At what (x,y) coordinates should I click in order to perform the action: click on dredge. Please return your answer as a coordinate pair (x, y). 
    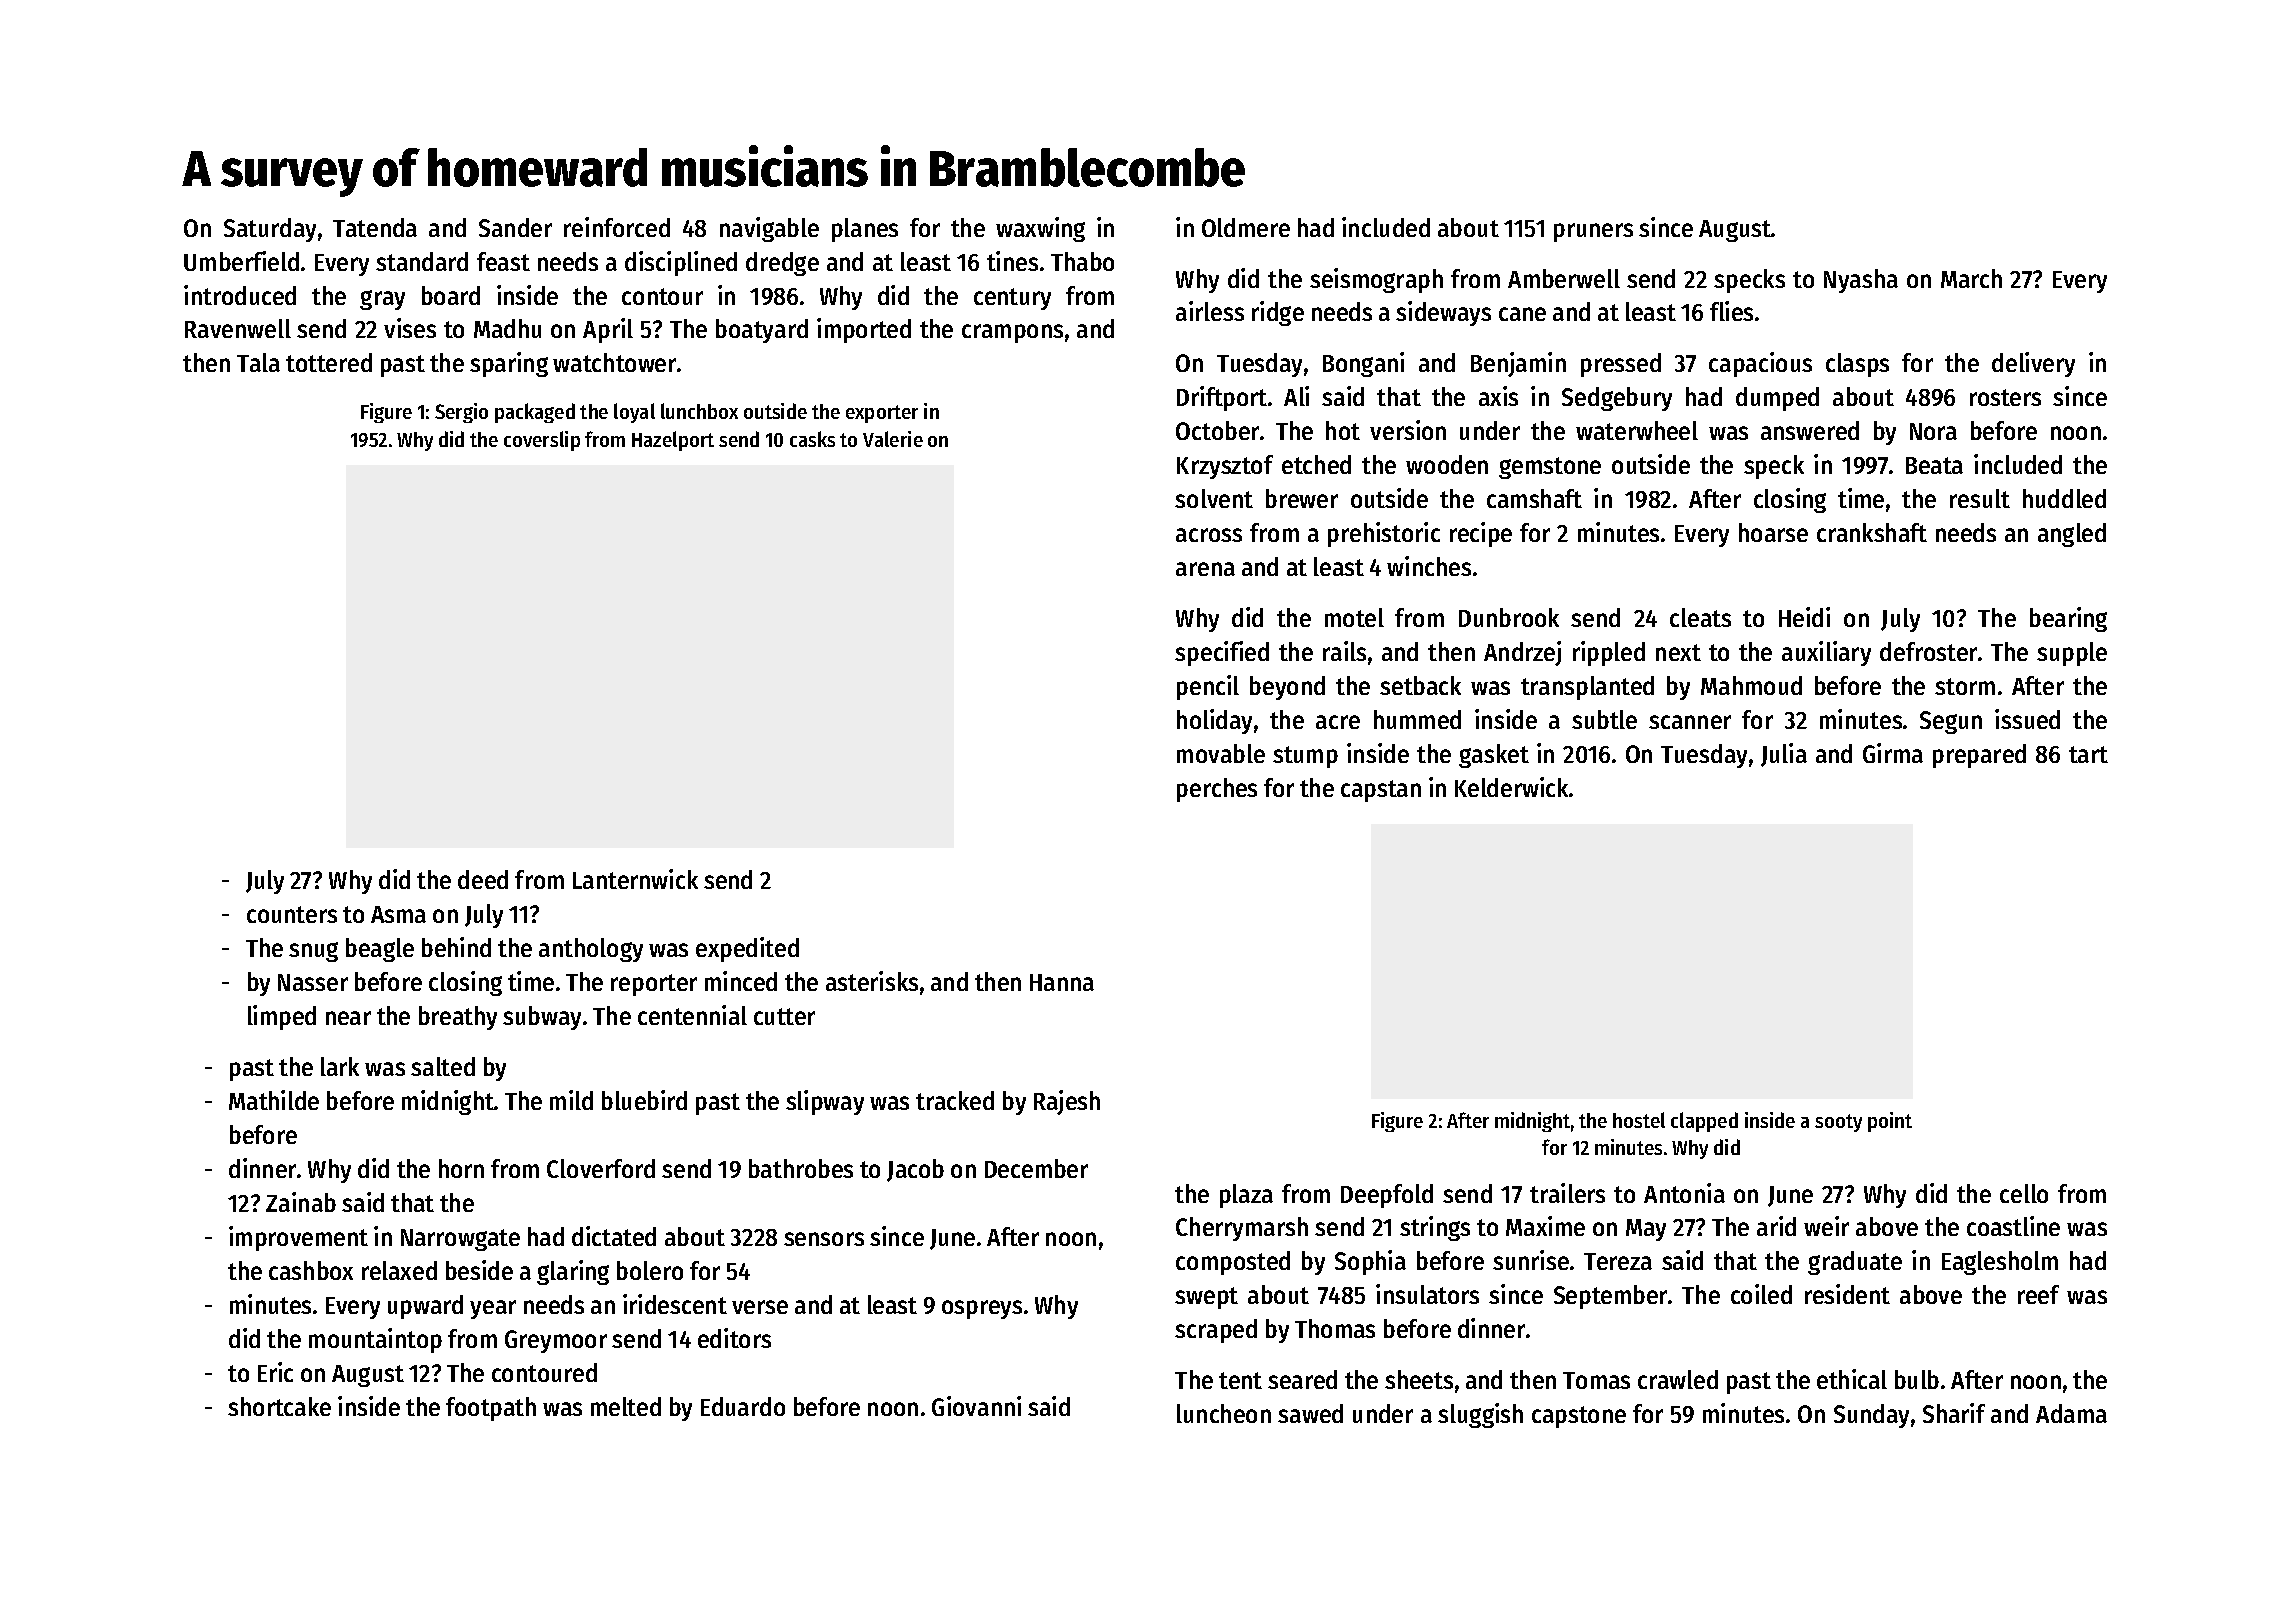
    Looking at the image, I should click on (782, 264).
